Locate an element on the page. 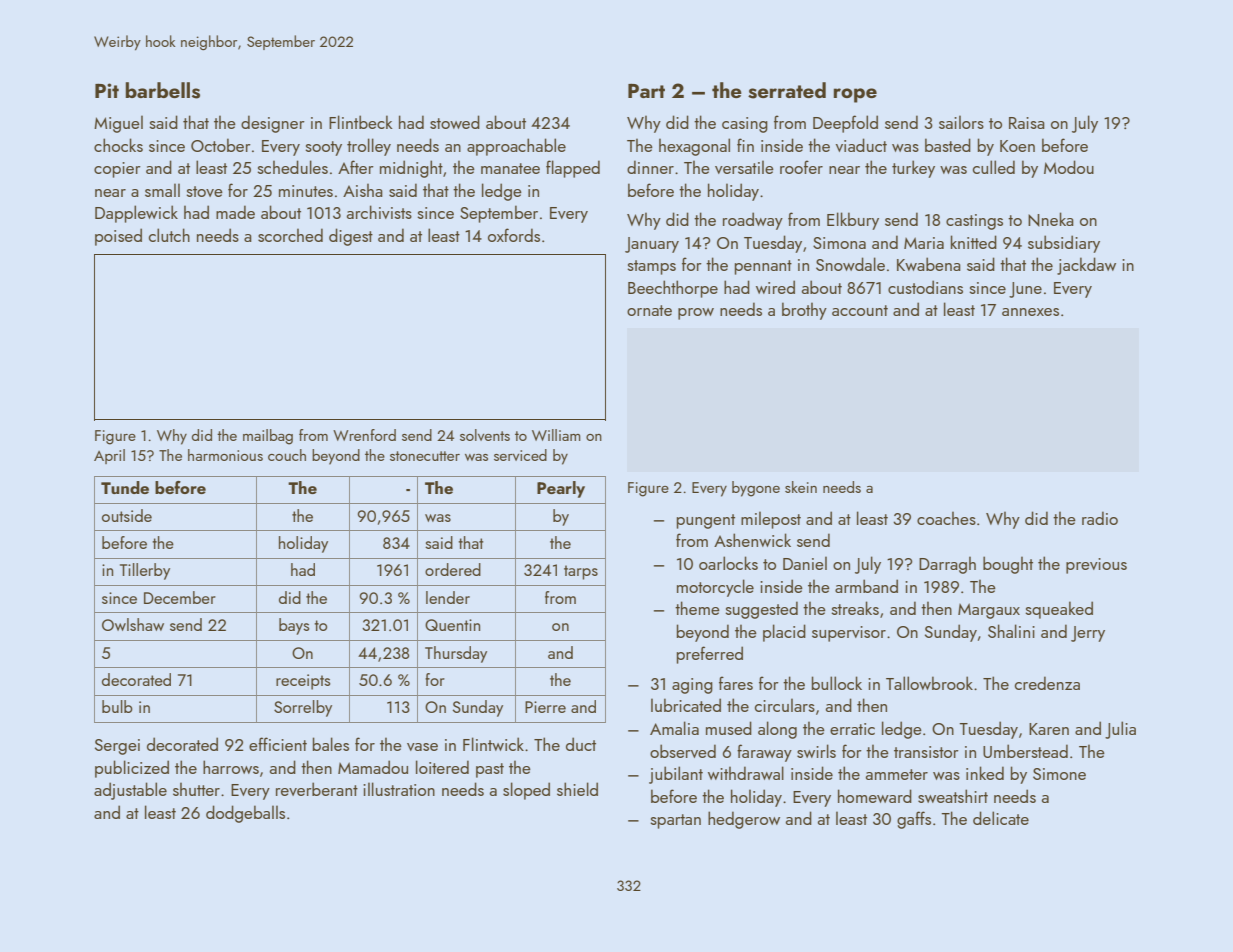 This document has width=1233, height=952. skein is located at coordinates (801, 487).
